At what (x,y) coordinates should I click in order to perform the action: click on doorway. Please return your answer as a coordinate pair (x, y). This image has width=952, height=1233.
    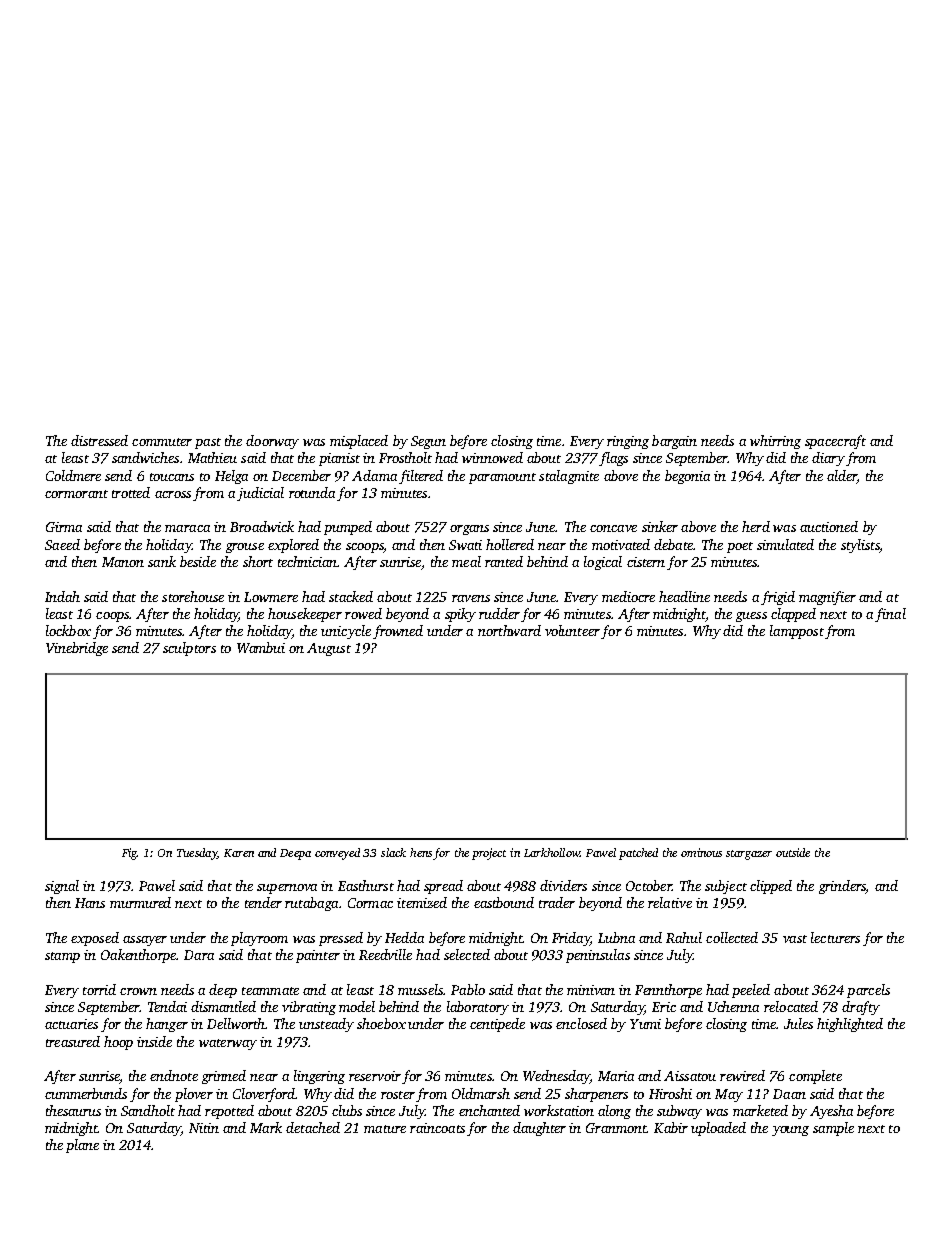
    Looking at the image, I should click on (272, 442).
